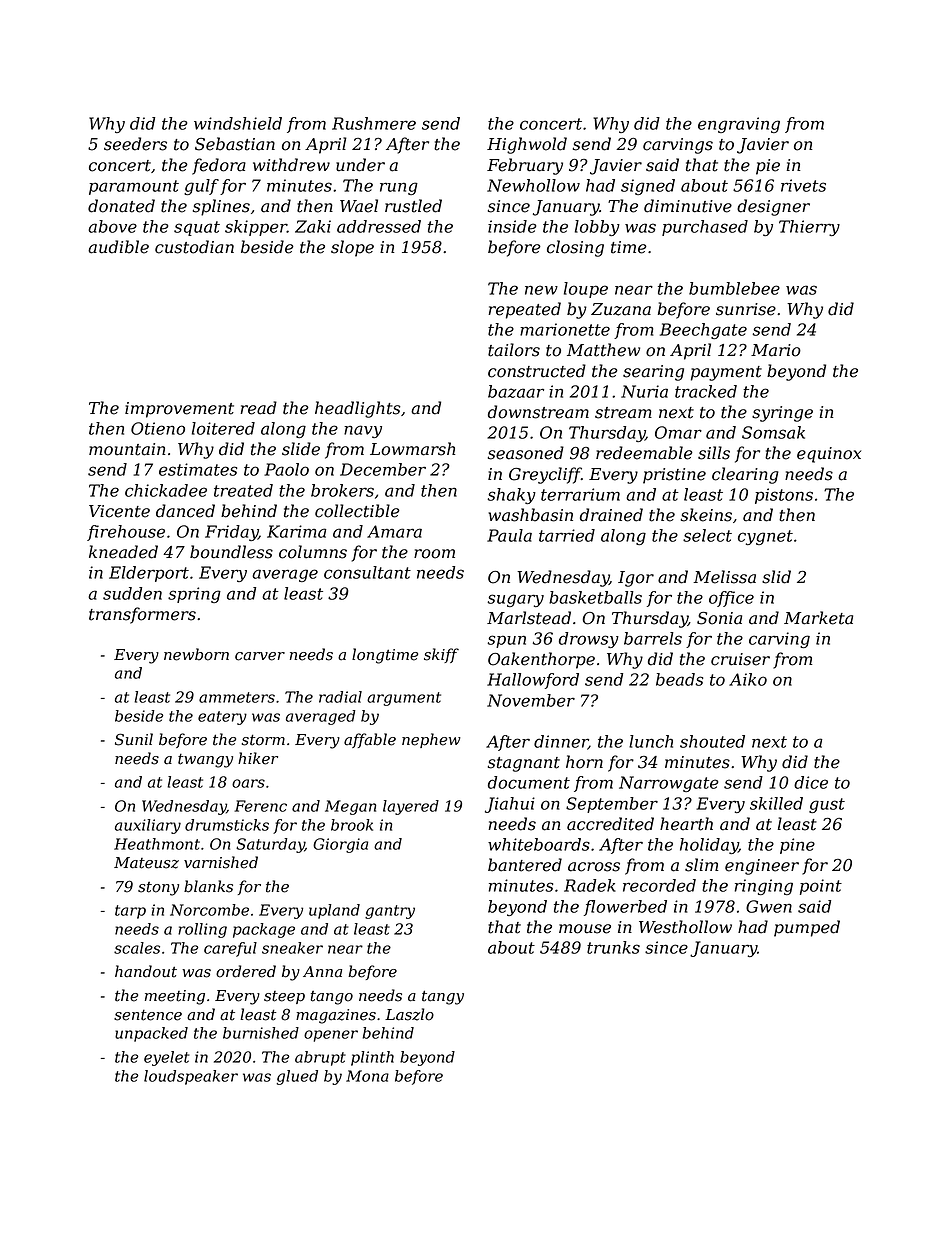 The height and width of the screenshot is (1233, 952). What do you see at coordinates (194, 595) in the screenshot?
I see `spring` at bounding box center [194, 595].
